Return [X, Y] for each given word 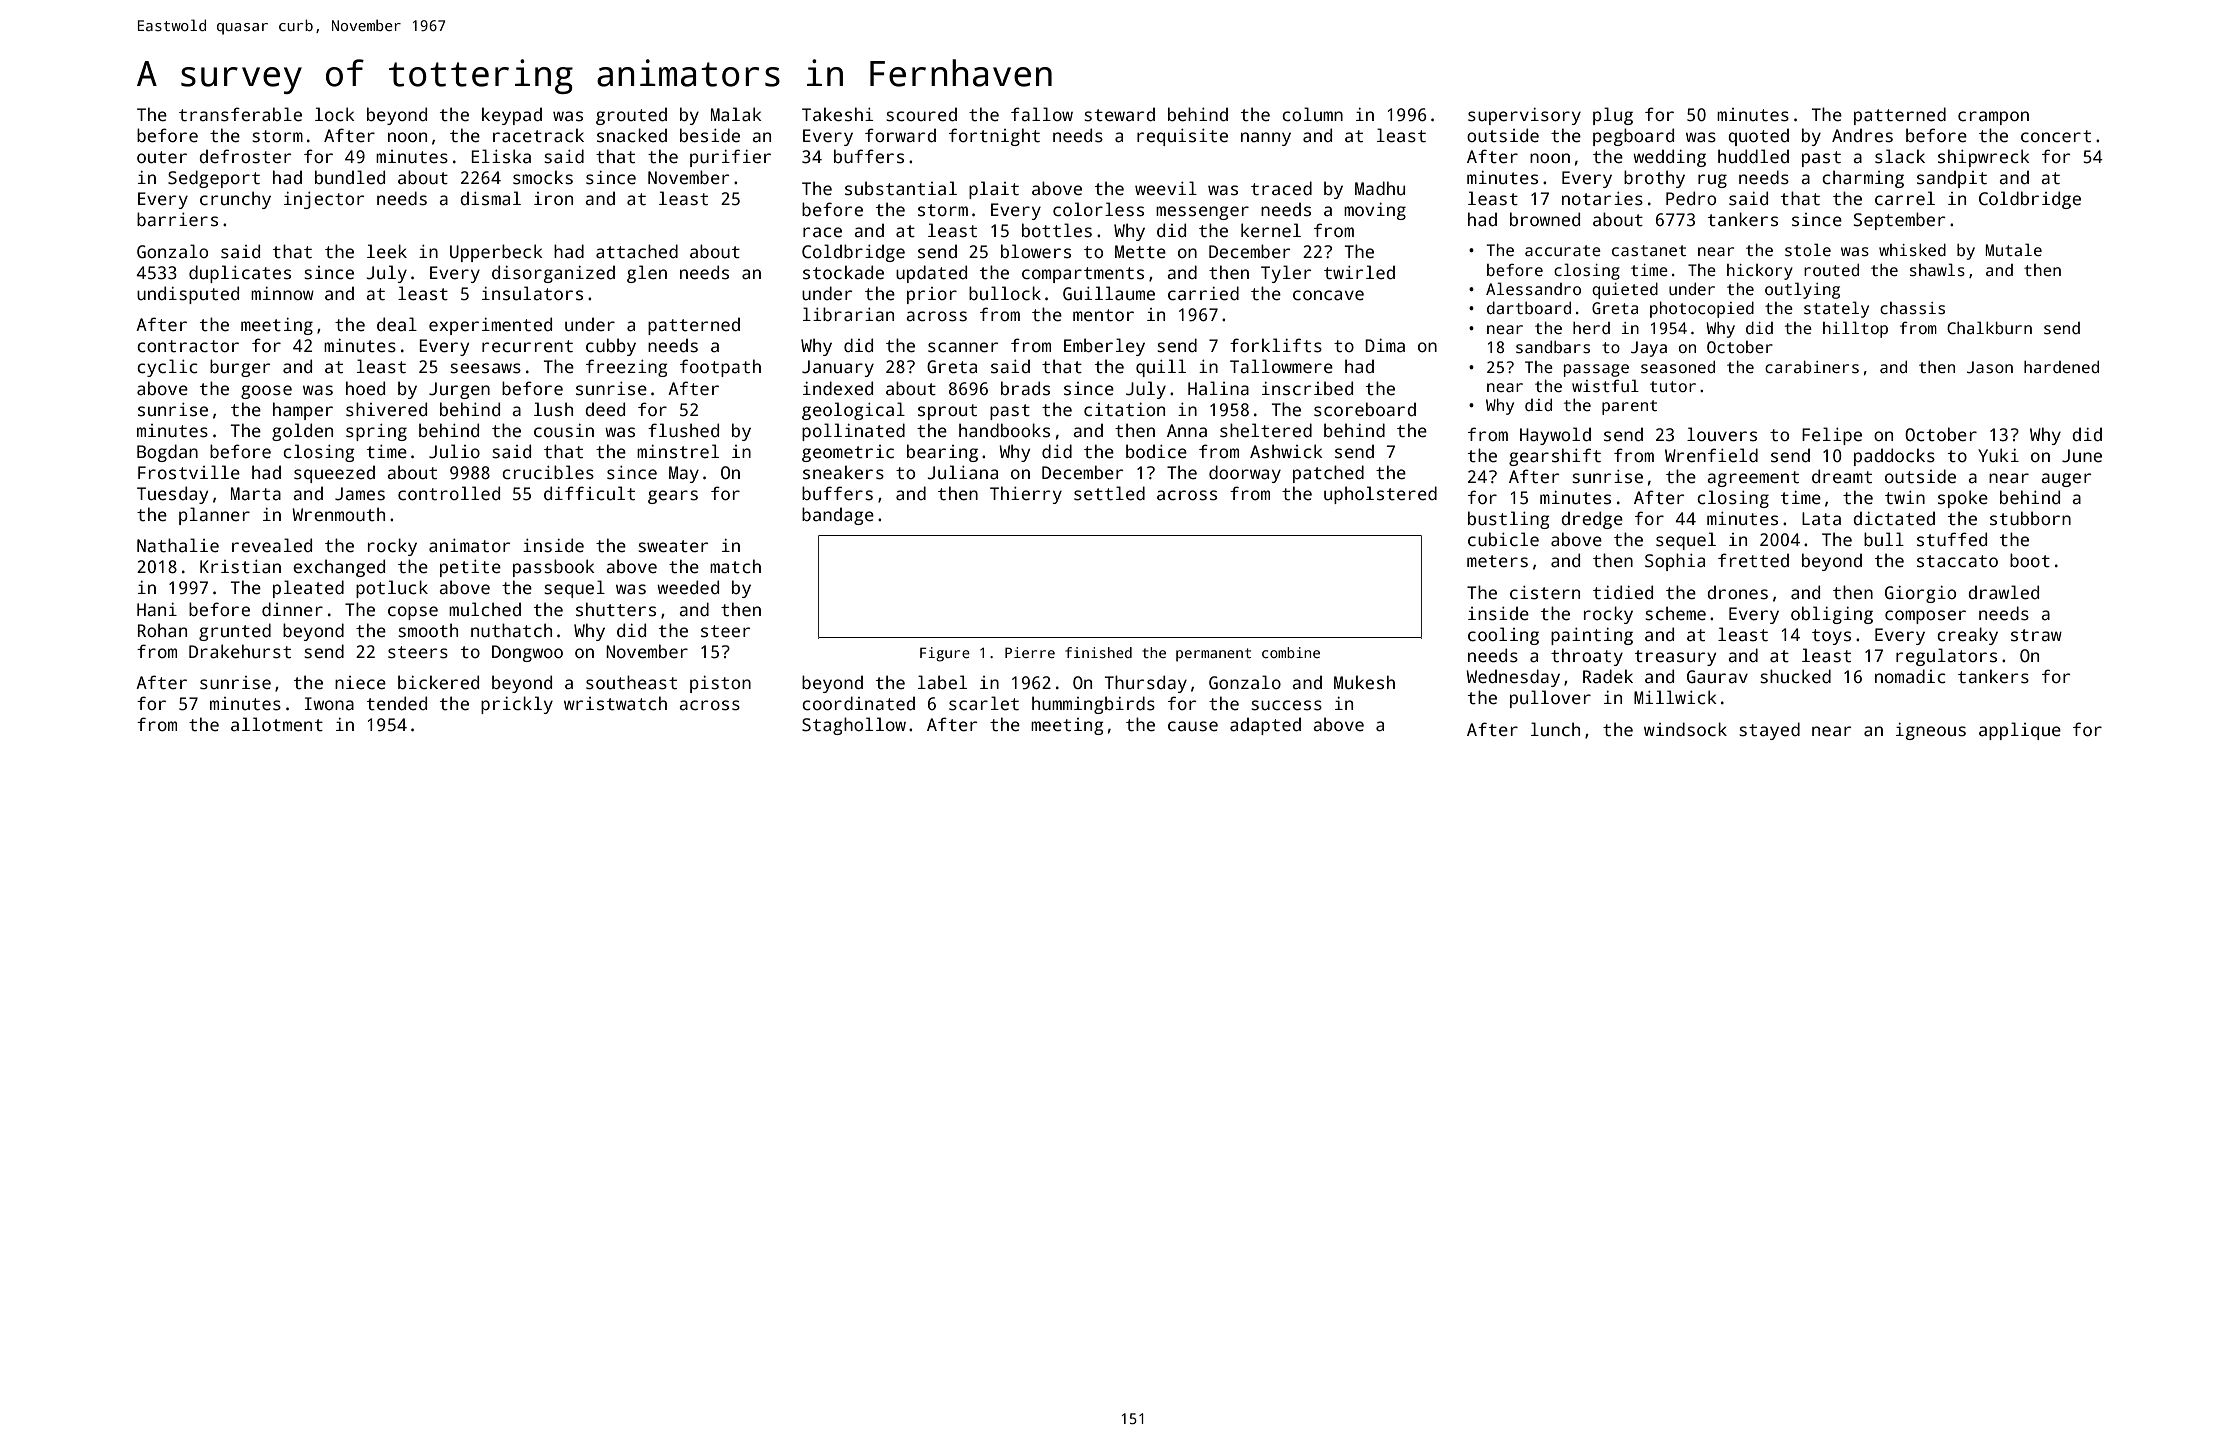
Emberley [1104, 347]
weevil [1166, 188]
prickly [517, 705]
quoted [1758, 137]
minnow [282, 293]
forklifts [1276, 345]
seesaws [485, 368]
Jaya [1649, 349]
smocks [543, 177]
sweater [673, 546]
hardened [2061, 366]
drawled [2003, 592]
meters [1497, 561]
